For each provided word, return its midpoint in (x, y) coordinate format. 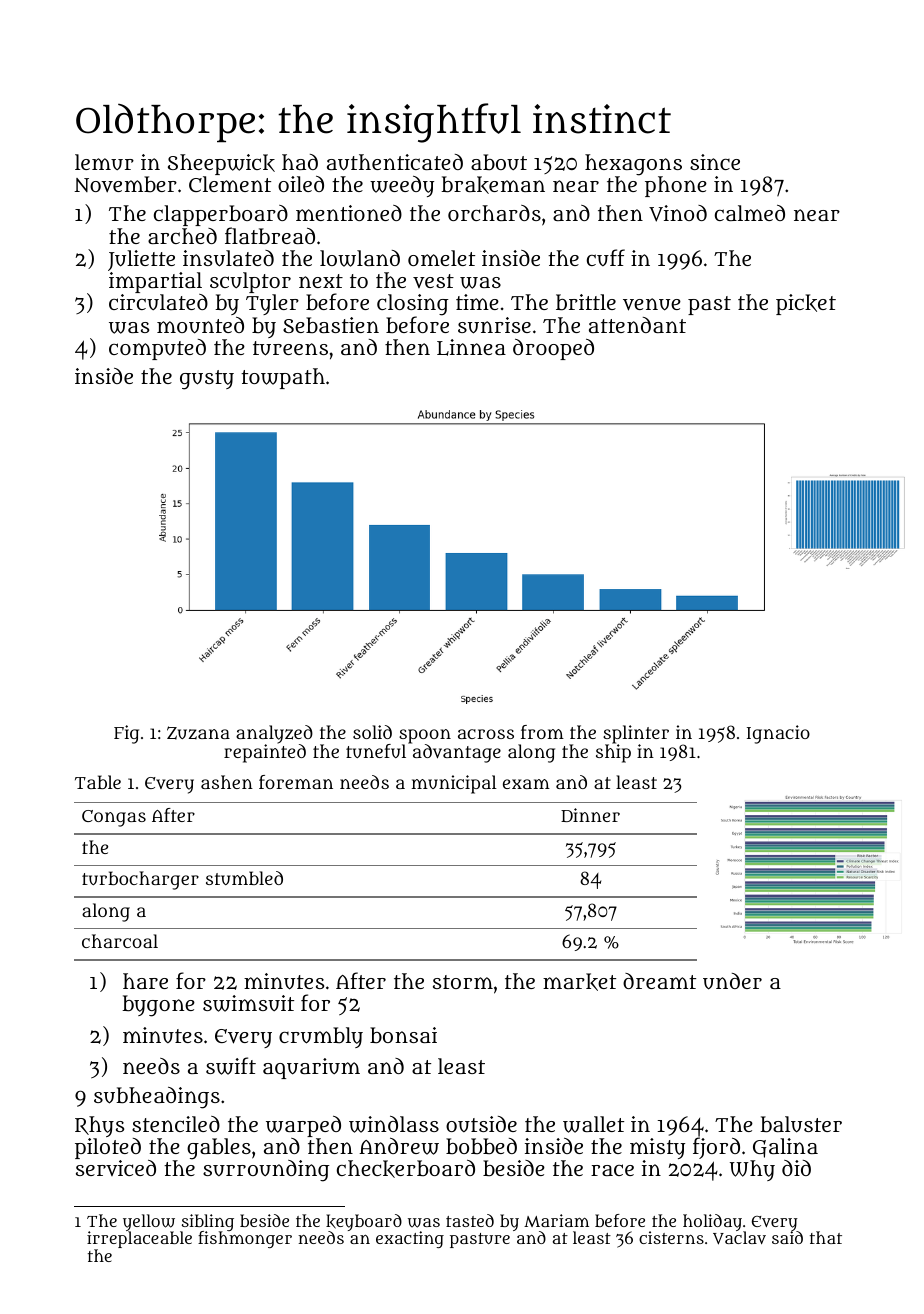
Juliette (141, 260)
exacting (410, 1239)
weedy (402, 186)
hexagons (633, 165)
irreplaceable (139, 1241)
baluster (801, 1124)
